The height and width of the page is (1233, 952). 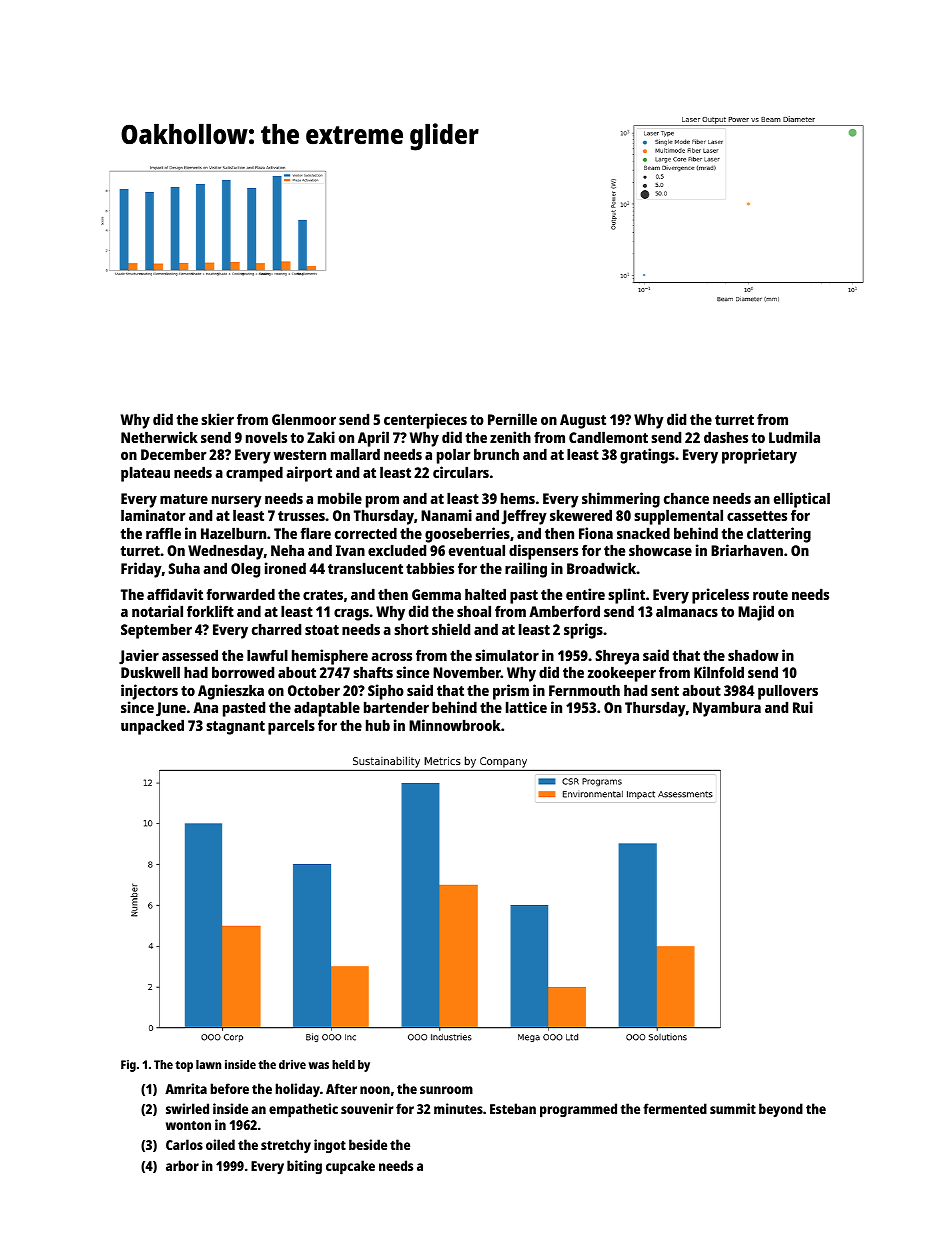 What do you see at coordinates (526, 707) in the page?
I see `lattice` at bounding box center [526, 707].
